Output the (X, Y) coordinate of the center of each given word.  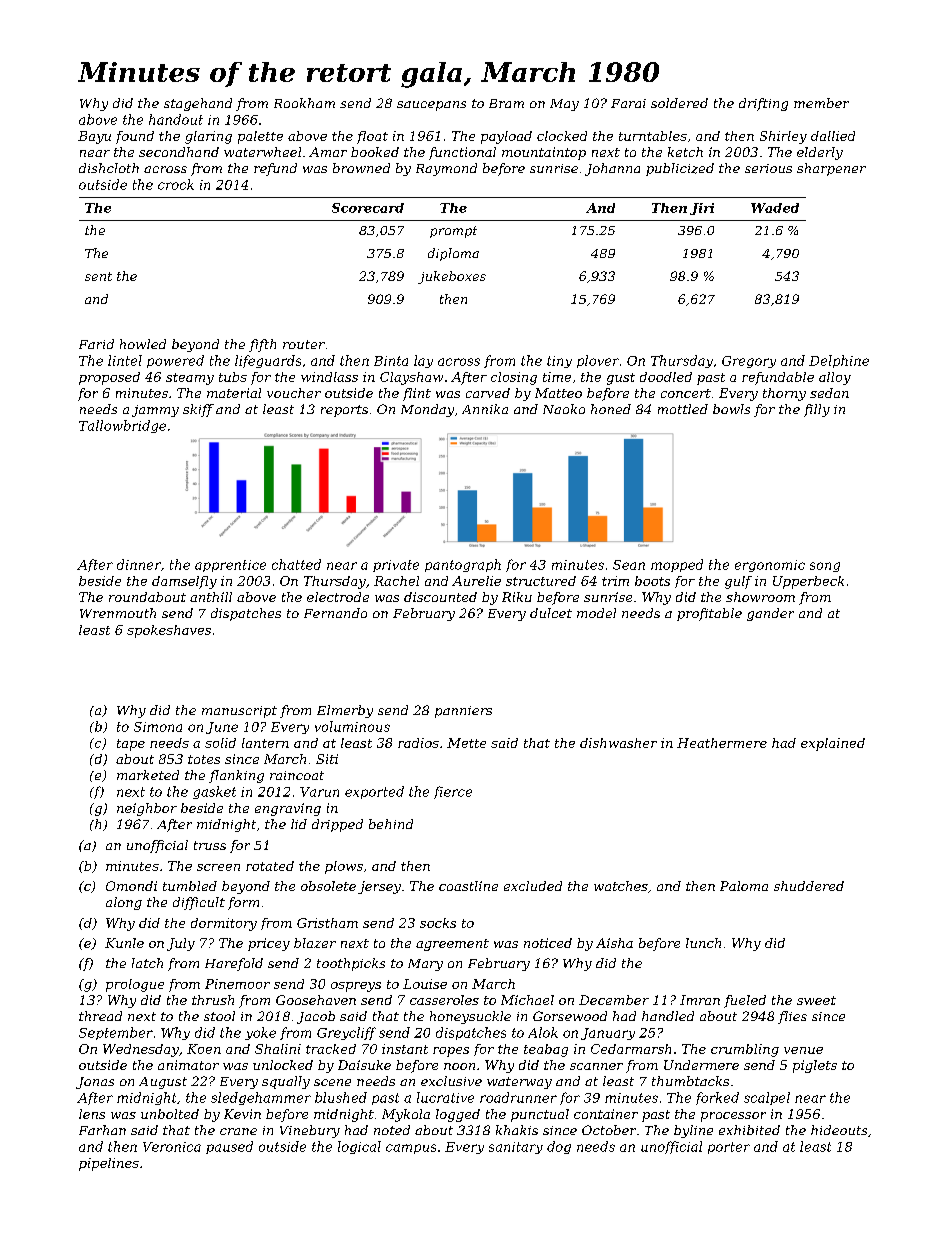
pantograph (463, 565)
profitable (709, 614)
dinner (139, 564)
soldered (679, 103)
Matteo (558, 393)
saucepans (431, 106)
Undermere (701, 1065)
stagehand (198, 104)
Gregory (749, 362)
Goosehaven (316, 1000)
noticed (548, 943)
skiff (198, 410)
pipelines (109, 1164)
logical (359, 1147)
